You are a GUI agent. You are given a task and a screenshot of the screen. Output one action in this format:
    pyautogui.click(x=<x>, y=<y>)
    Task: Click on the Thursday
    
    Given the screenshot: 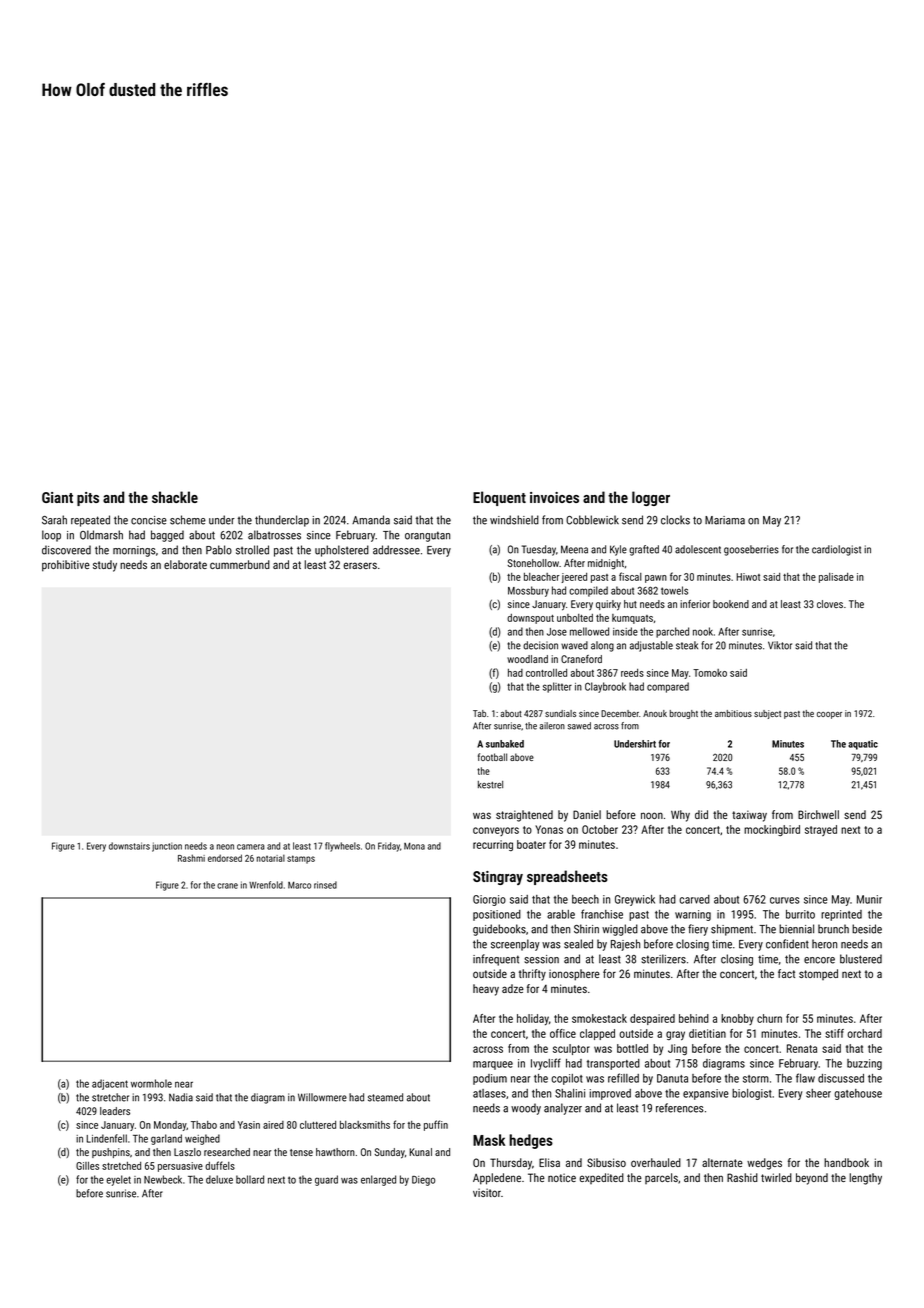 What is the action you would take?
    pyautogui.click(x=511, y=1164)
